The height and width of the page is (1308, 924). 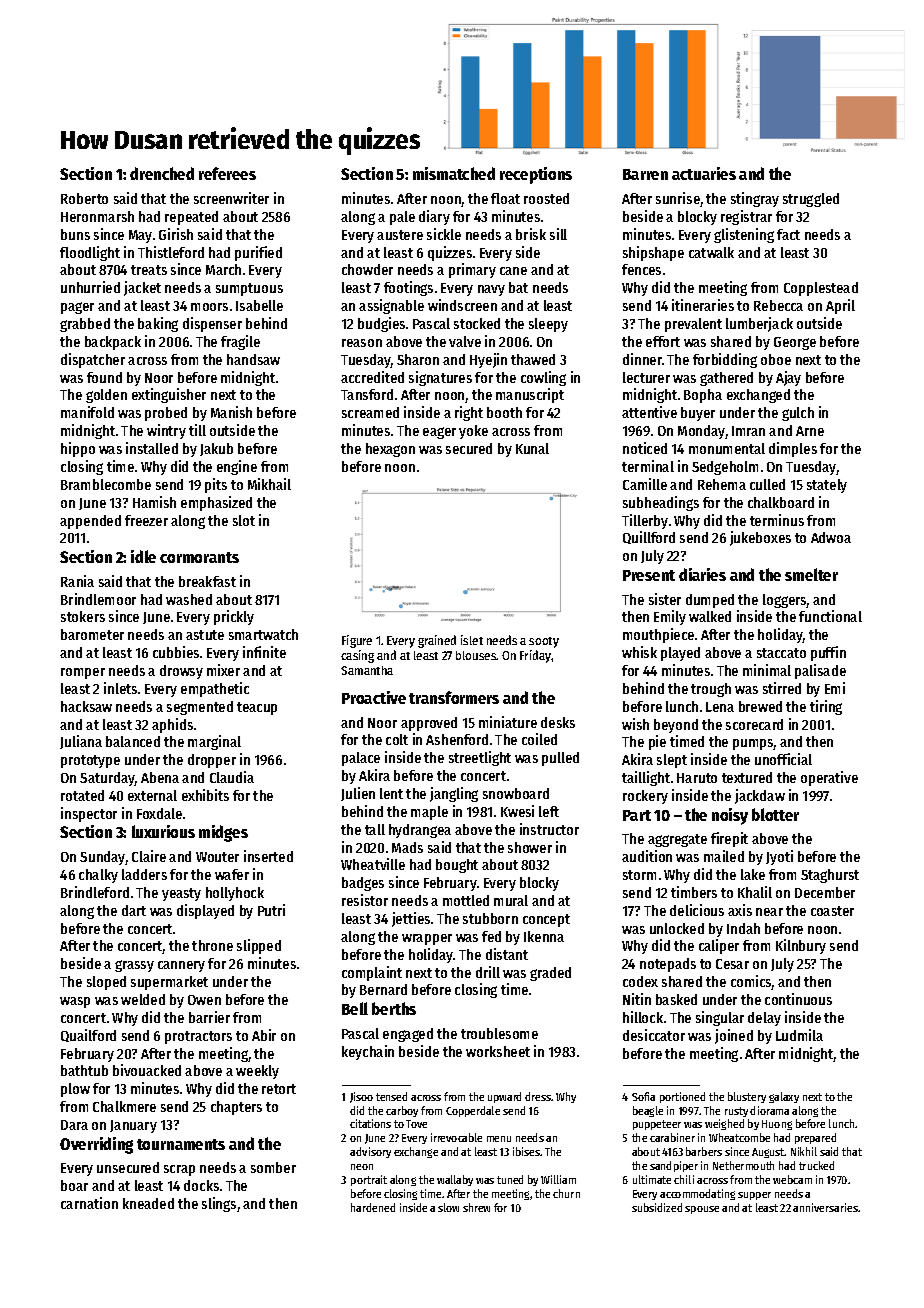 I want to click on minimal, so click(x=767, y=670).
